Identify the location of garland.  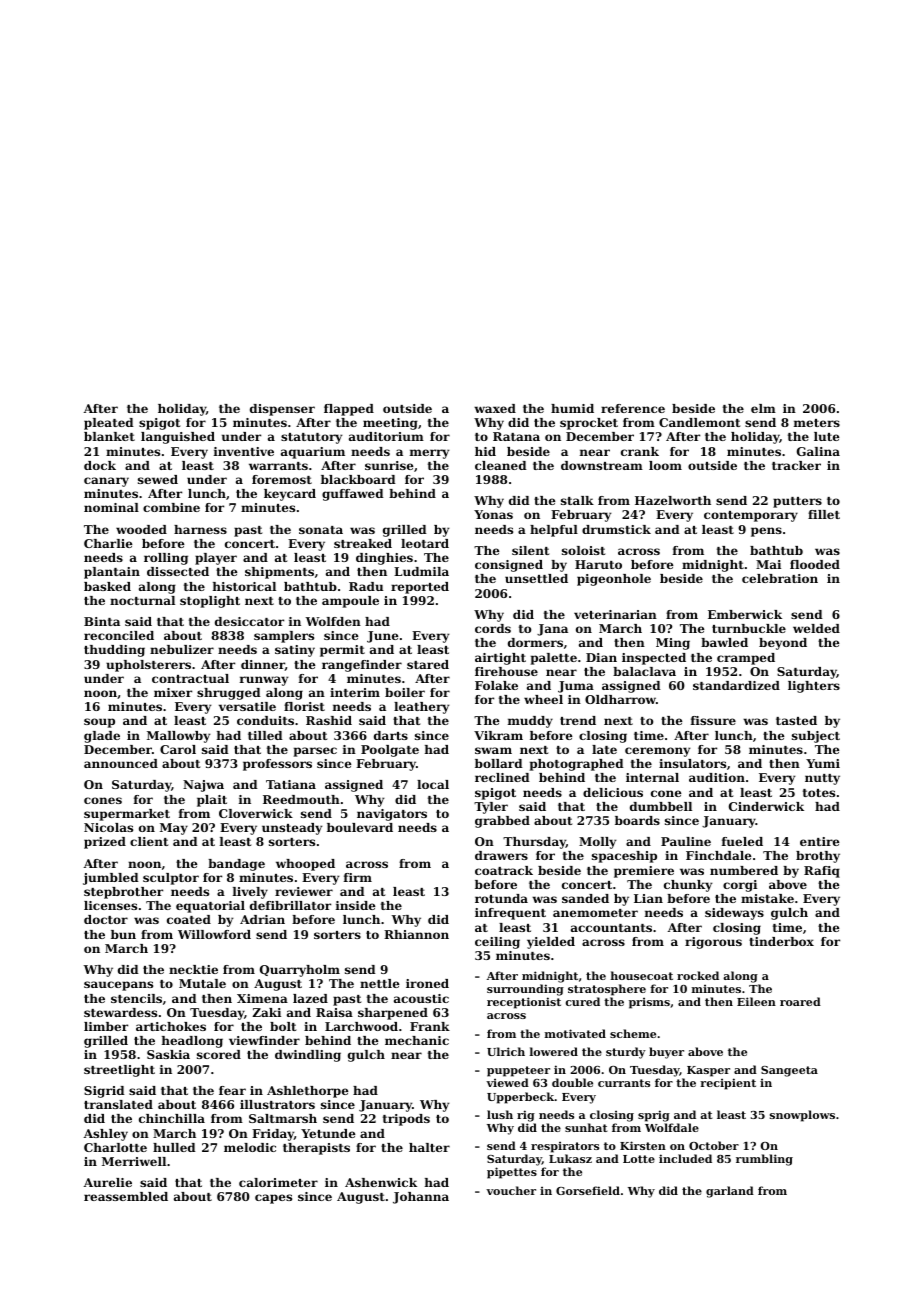
(730, 1192).
